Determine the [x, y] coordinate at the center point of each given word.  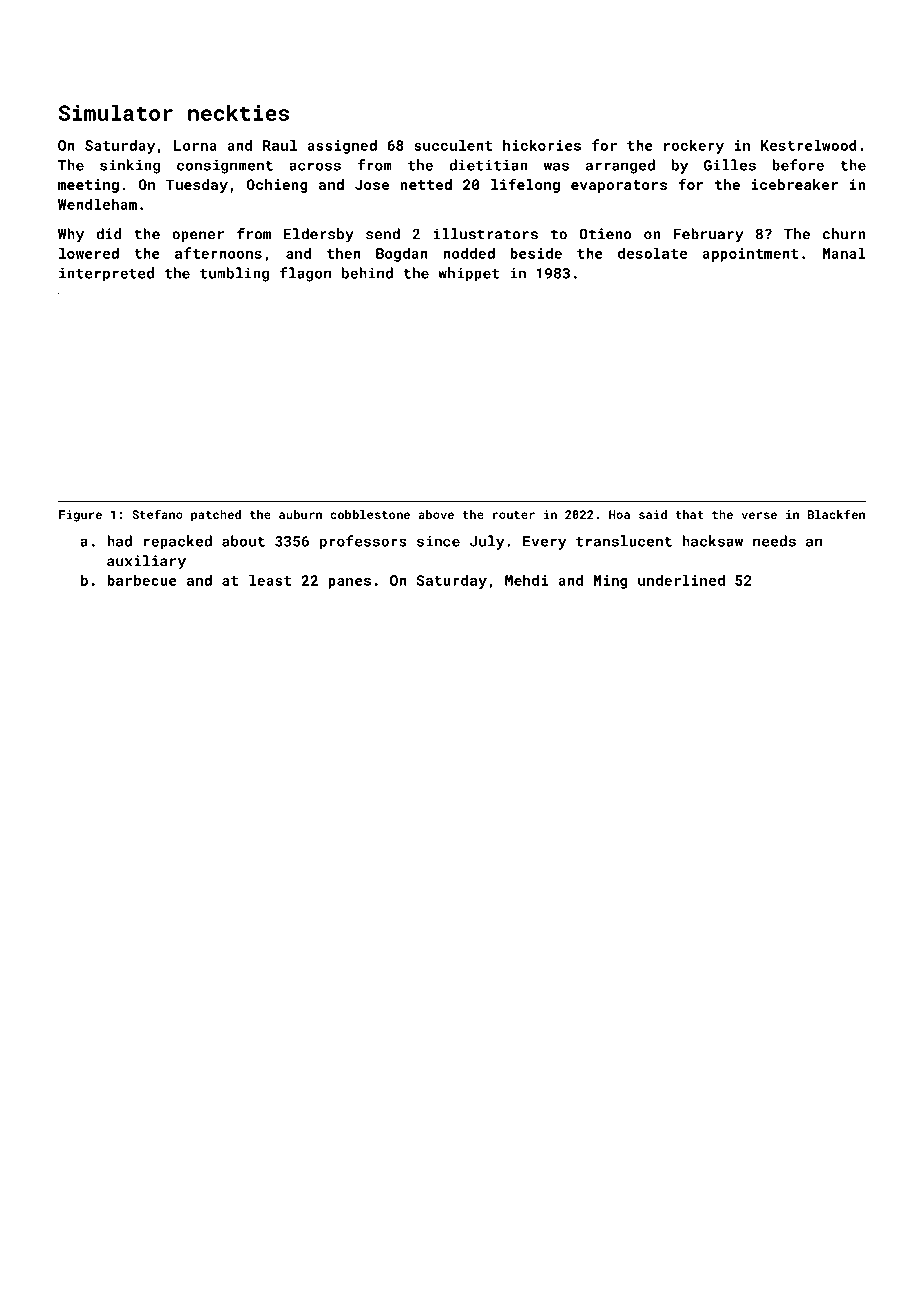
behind [367, 273]
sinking [130, 166]
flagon [305, 274]
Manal [844, 253]
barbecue [142, 580]
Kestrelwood [809, 145]
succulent [453, 145]
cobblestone [370, 514]
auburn [300, 514]
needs [774, 541]
